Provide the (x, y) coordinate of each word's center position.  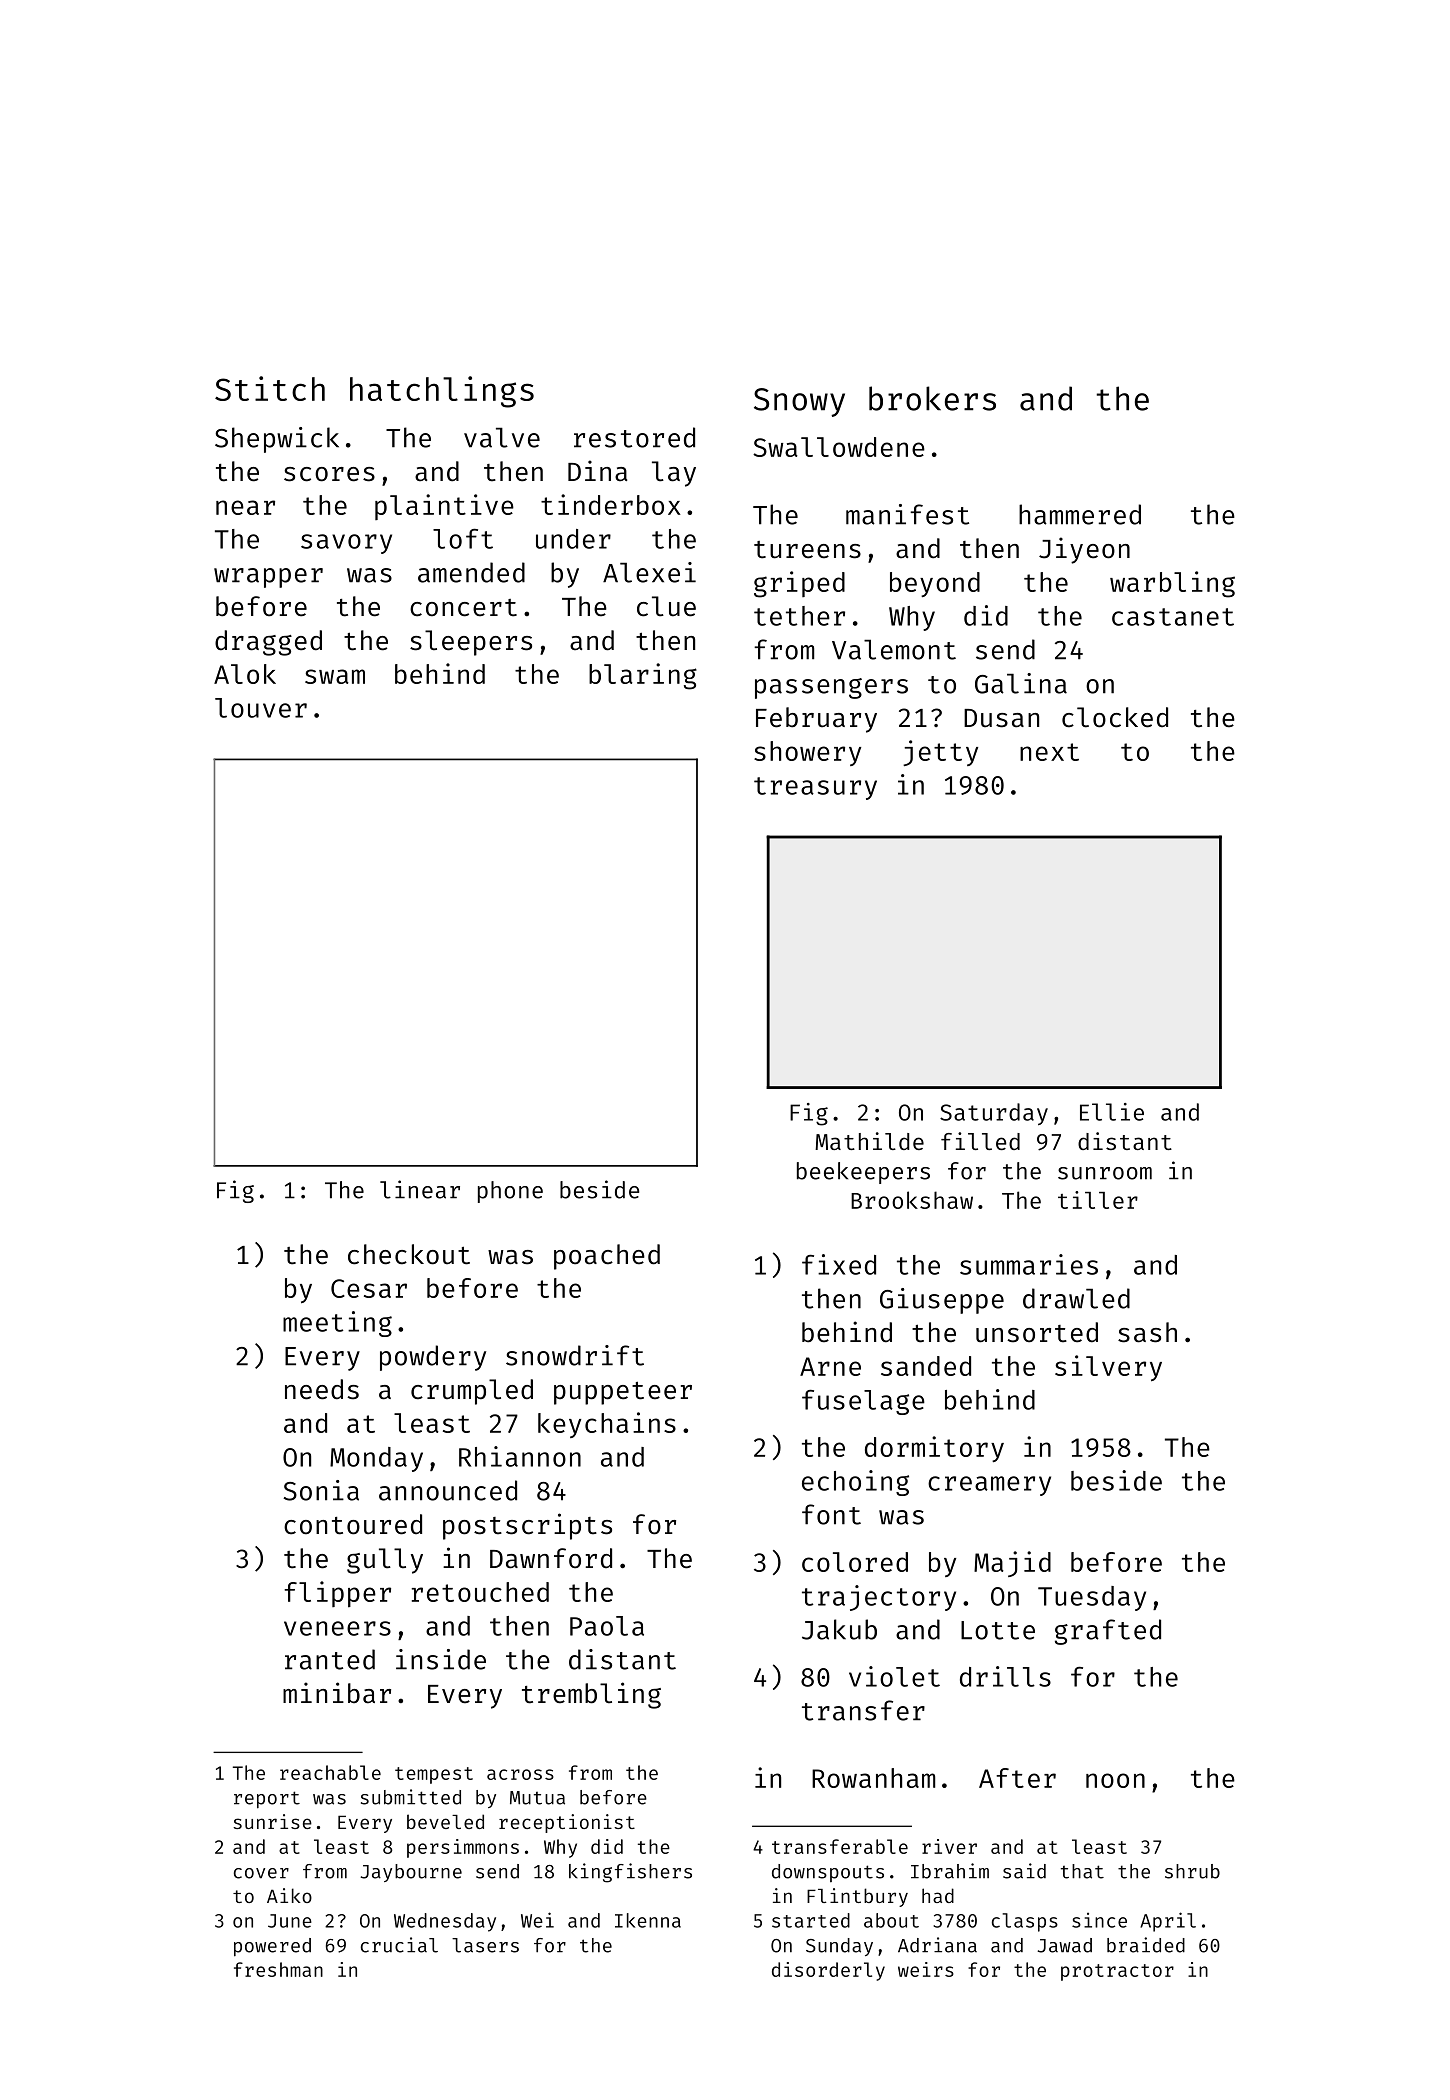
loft (463, 539)
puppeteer (623, 1393)
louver (261, 708)
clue (666, 606)
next (1049, 752)
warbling (1172, 584)
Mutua (537, 1798)
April (1168, 1922)
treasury (815, 788)
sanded (926, 1366)
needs (322, 1389)
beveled (445, 1821)
